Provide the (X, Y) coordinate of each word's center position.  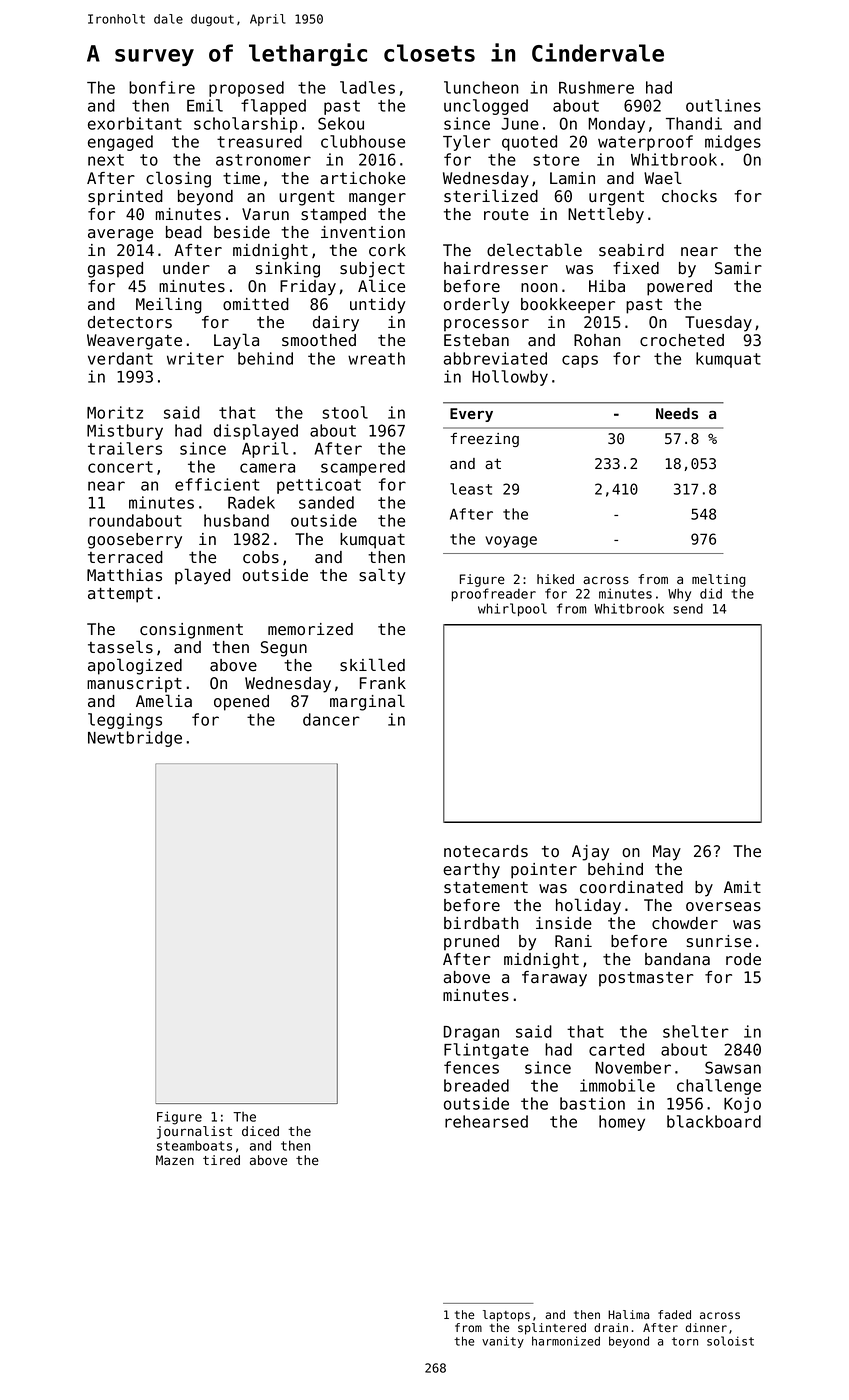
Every (471, 415)
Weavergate (134, 342)
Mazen (175, 1160)
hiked (555, 579)
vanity (503, 1342)
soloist (730, 1341)
